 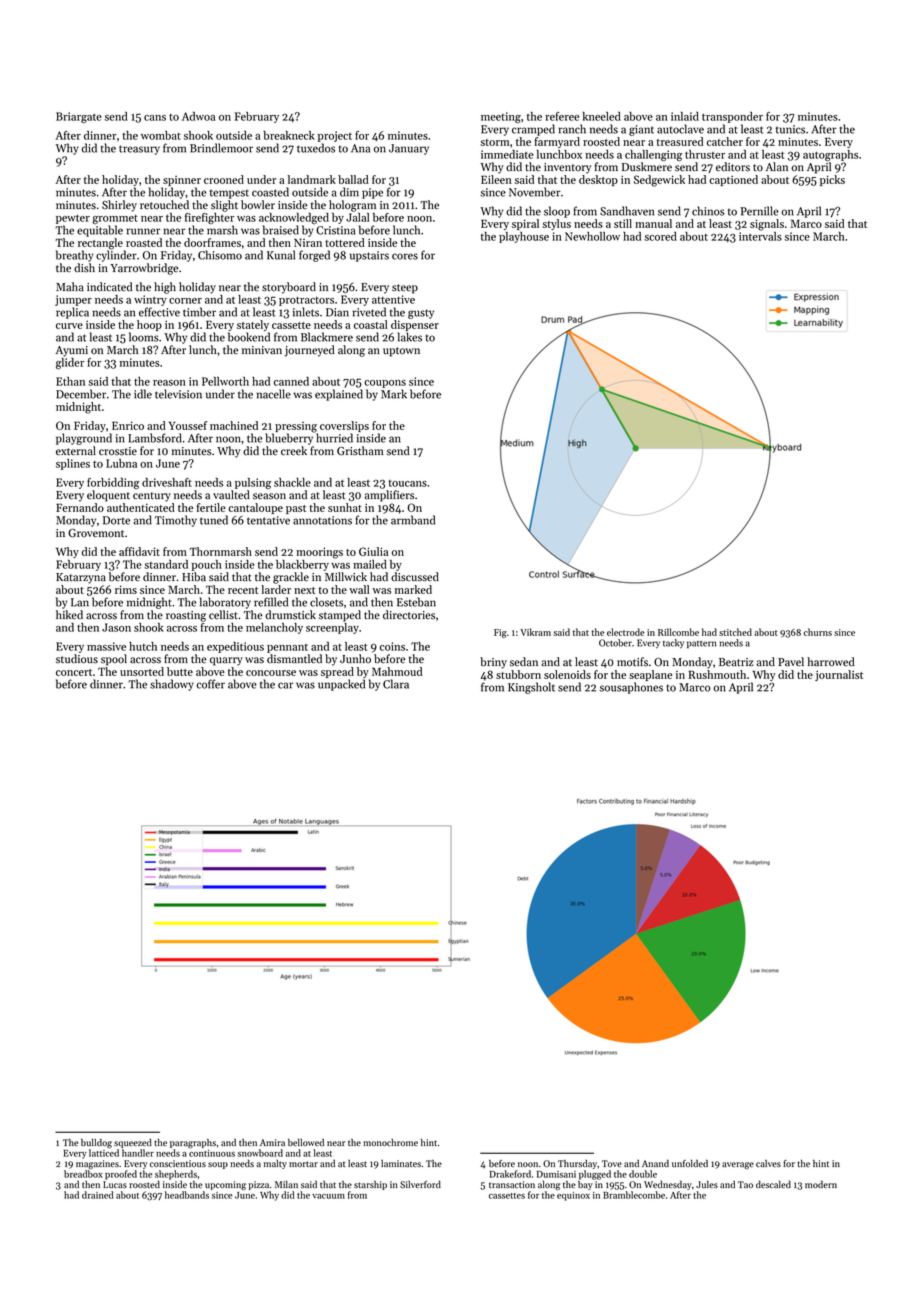 What do you see at coordinates (573, 1196) in the screenshot?
I see `equinox` at bounding box center [573, 1196].
